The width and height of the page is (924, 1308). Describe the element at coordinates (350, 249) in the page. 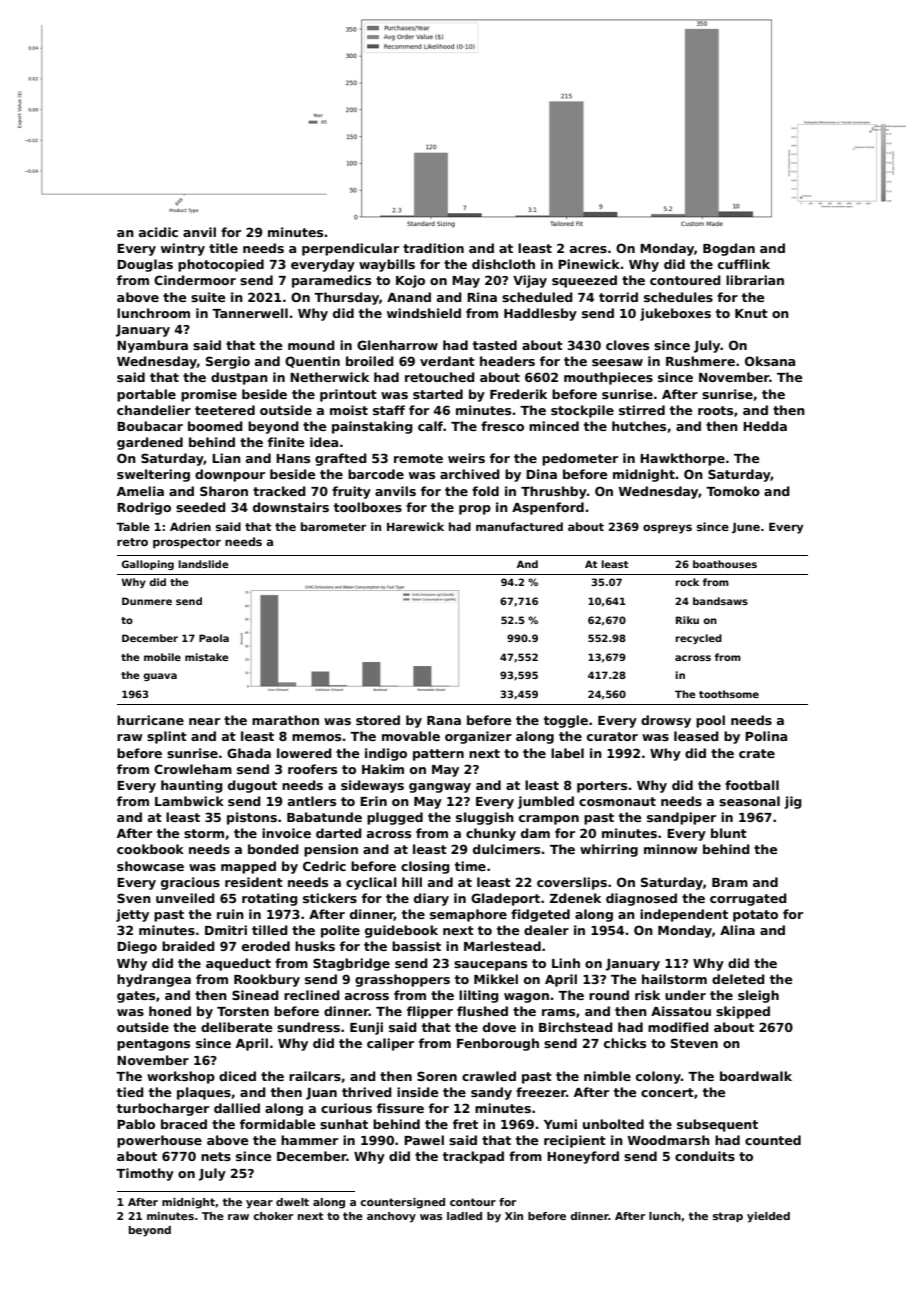

I see `perpendicular` at that location.
